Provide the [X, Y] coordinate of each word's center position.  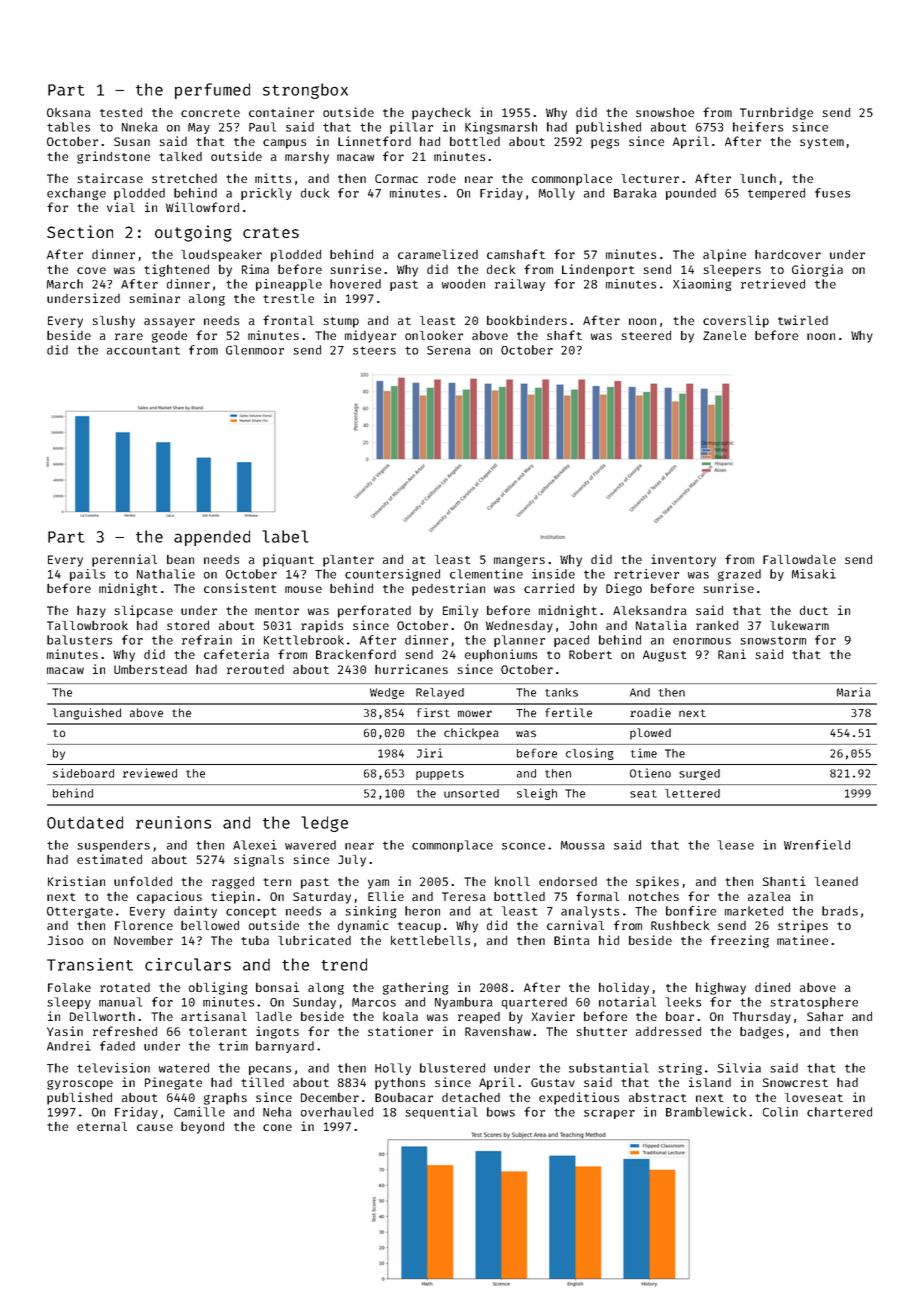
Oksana [69, 112]
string [680, 1069]
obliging [218, 988]
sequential [441, 1113]
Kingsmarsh [501, 128]
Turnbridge [776, 113]
